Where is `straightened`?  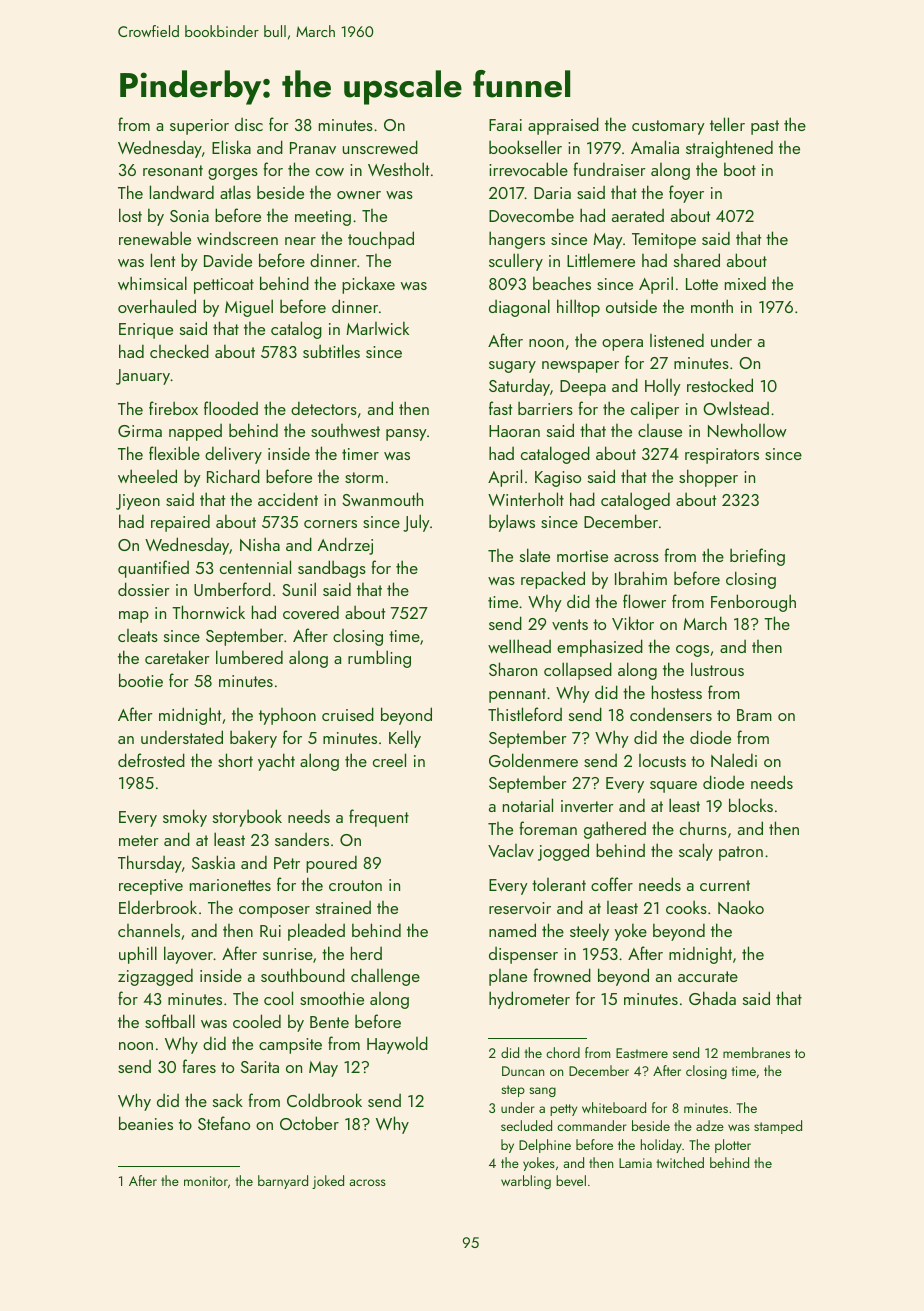
straightened is located at coordinates (729, 149).
